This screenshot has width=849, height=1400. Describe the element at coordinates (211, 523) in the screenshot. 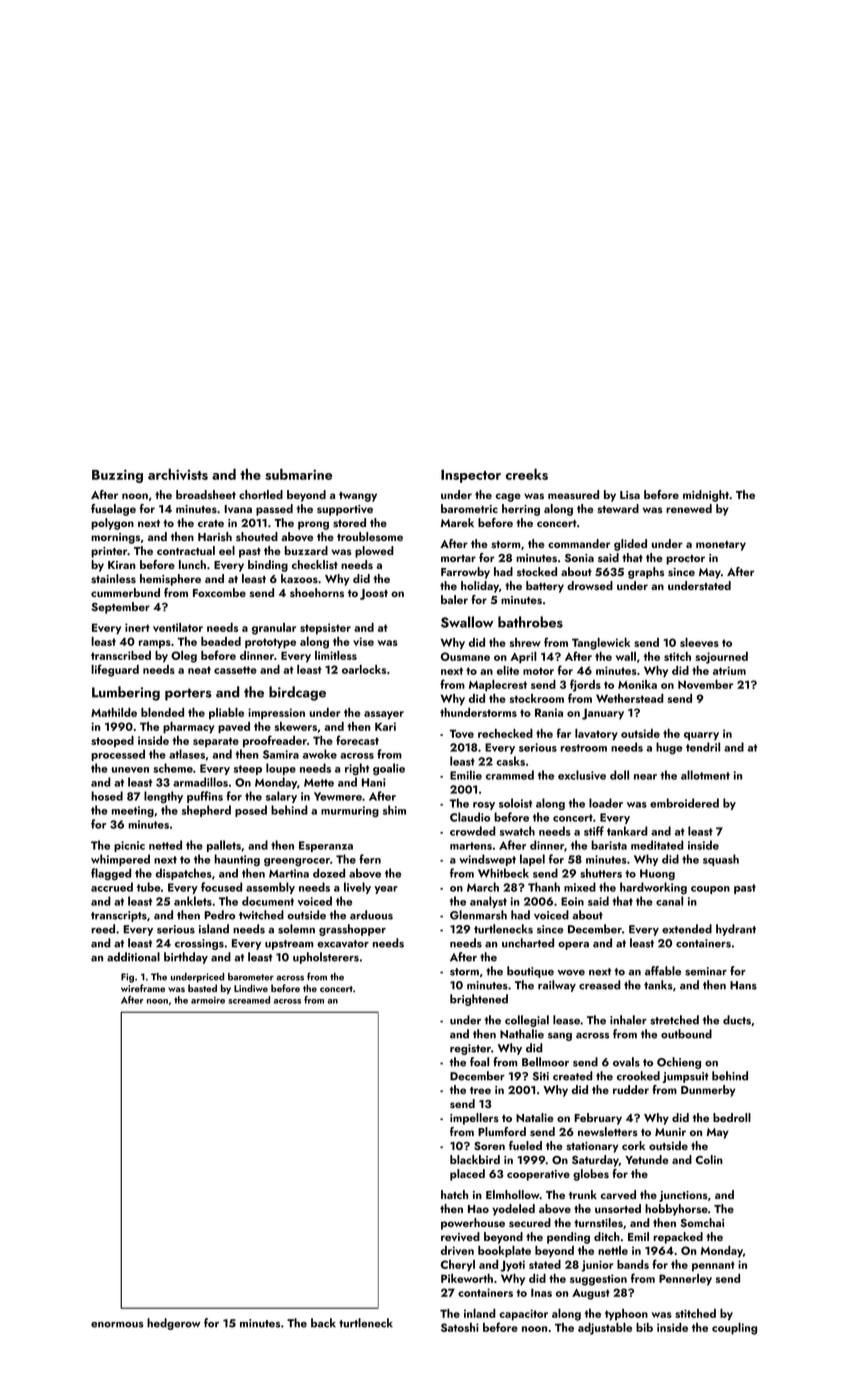

I see `crate` at that location.
